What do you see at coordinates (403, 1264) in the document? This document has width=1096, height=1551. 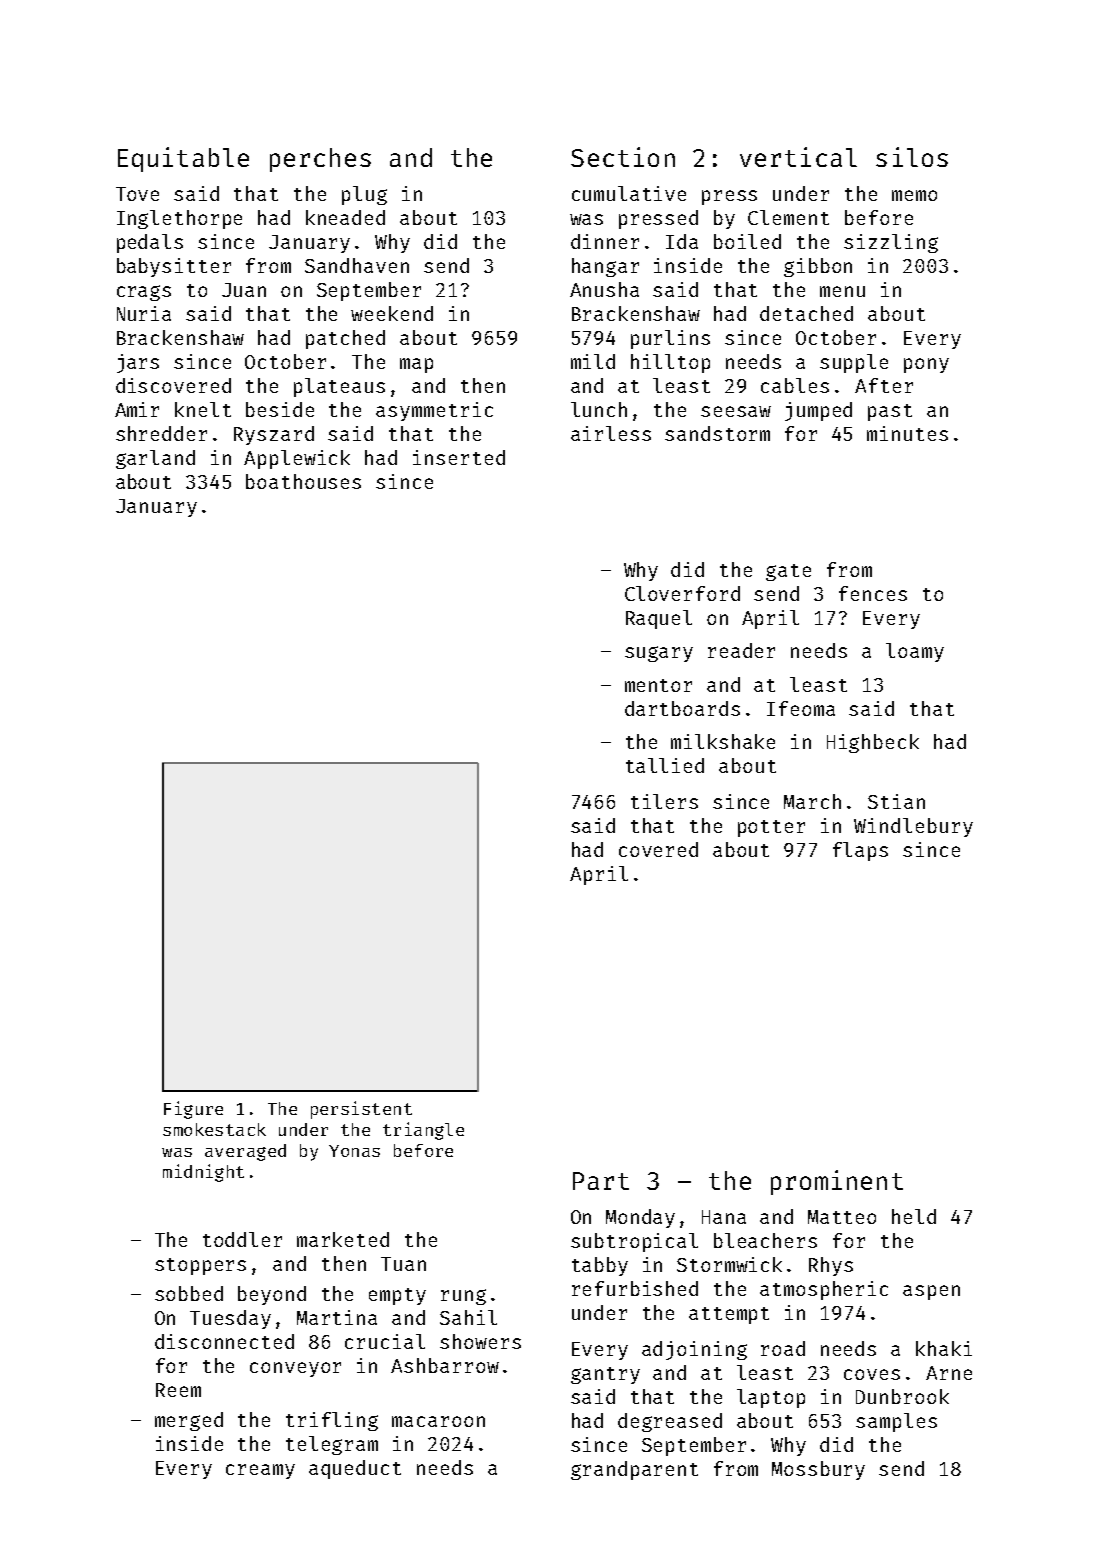 I see `Tuan` at bounding box center [403, 1264].
